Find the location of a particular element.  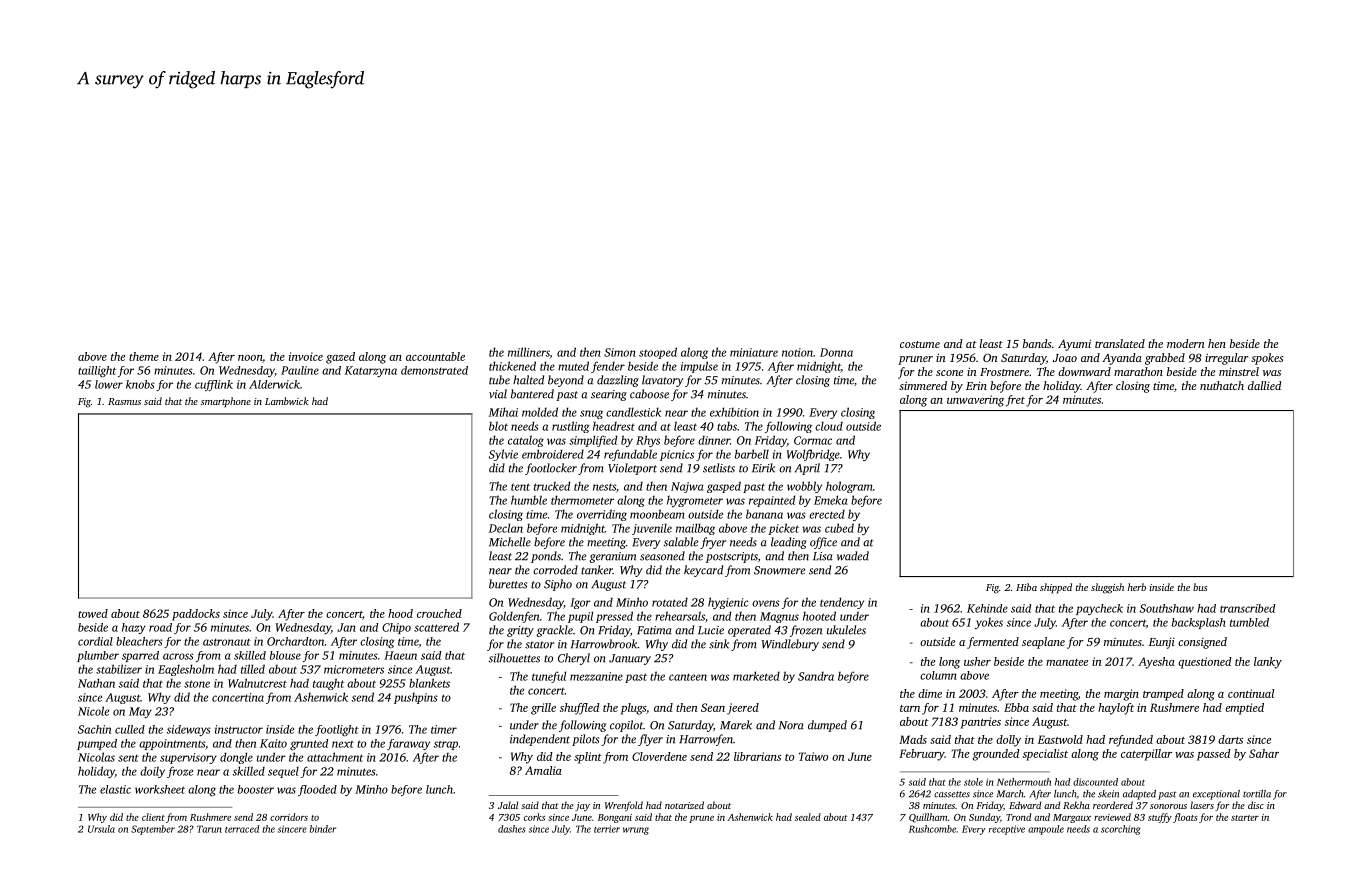

hologram is located at coordinates (849, 487).
